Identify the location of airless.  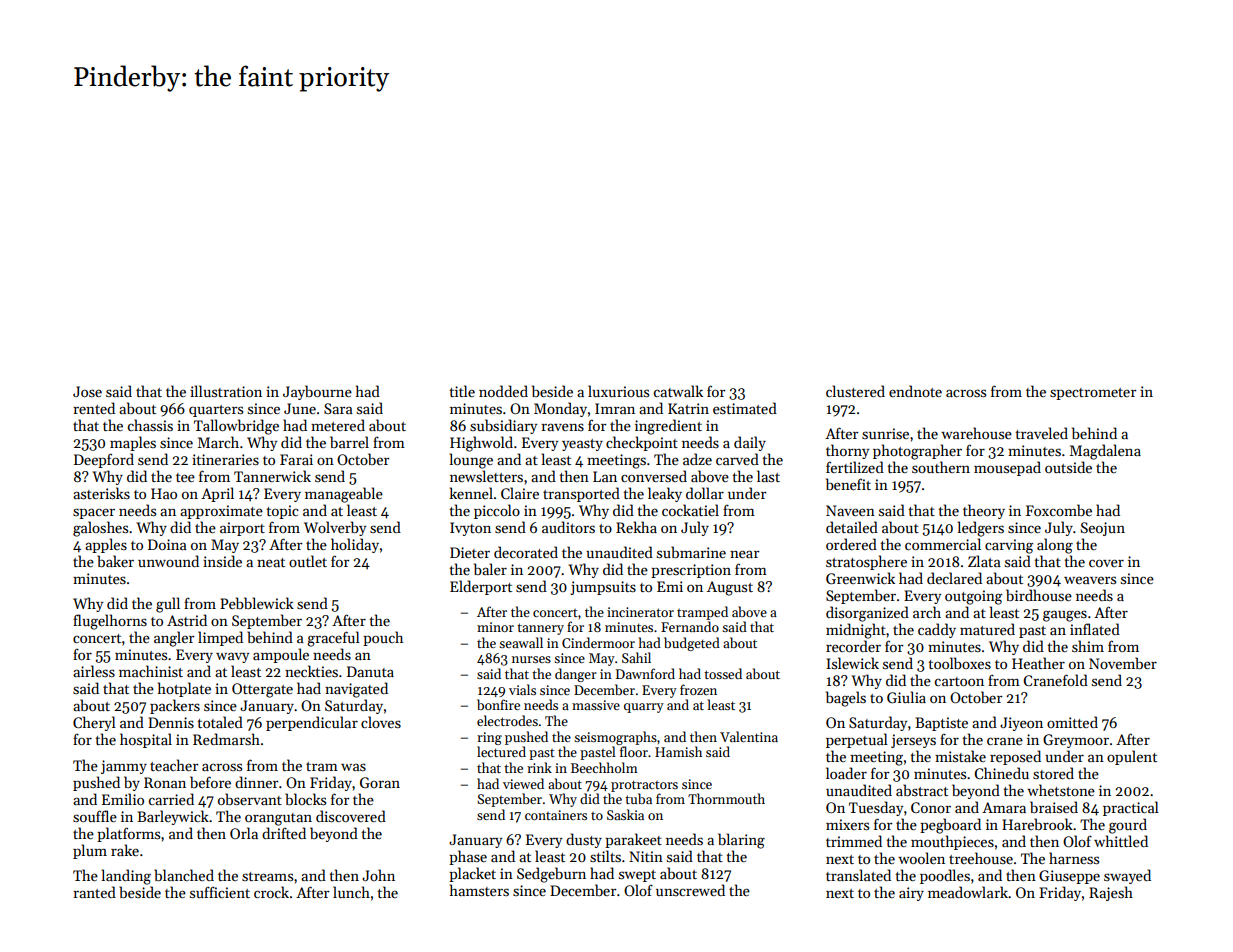
(94, 671).
